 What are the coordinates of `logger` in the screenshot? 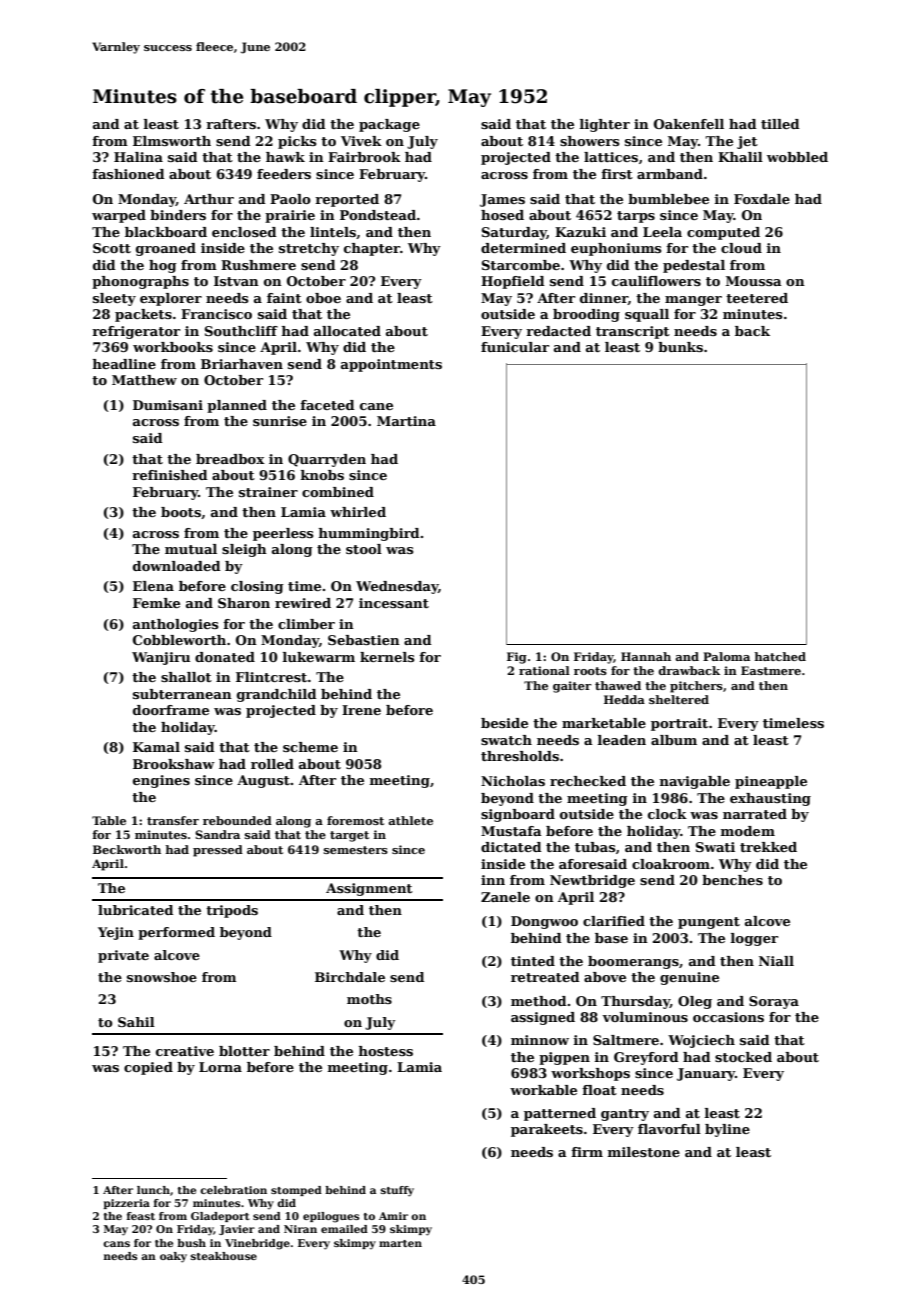 It's located at (754, 939).
